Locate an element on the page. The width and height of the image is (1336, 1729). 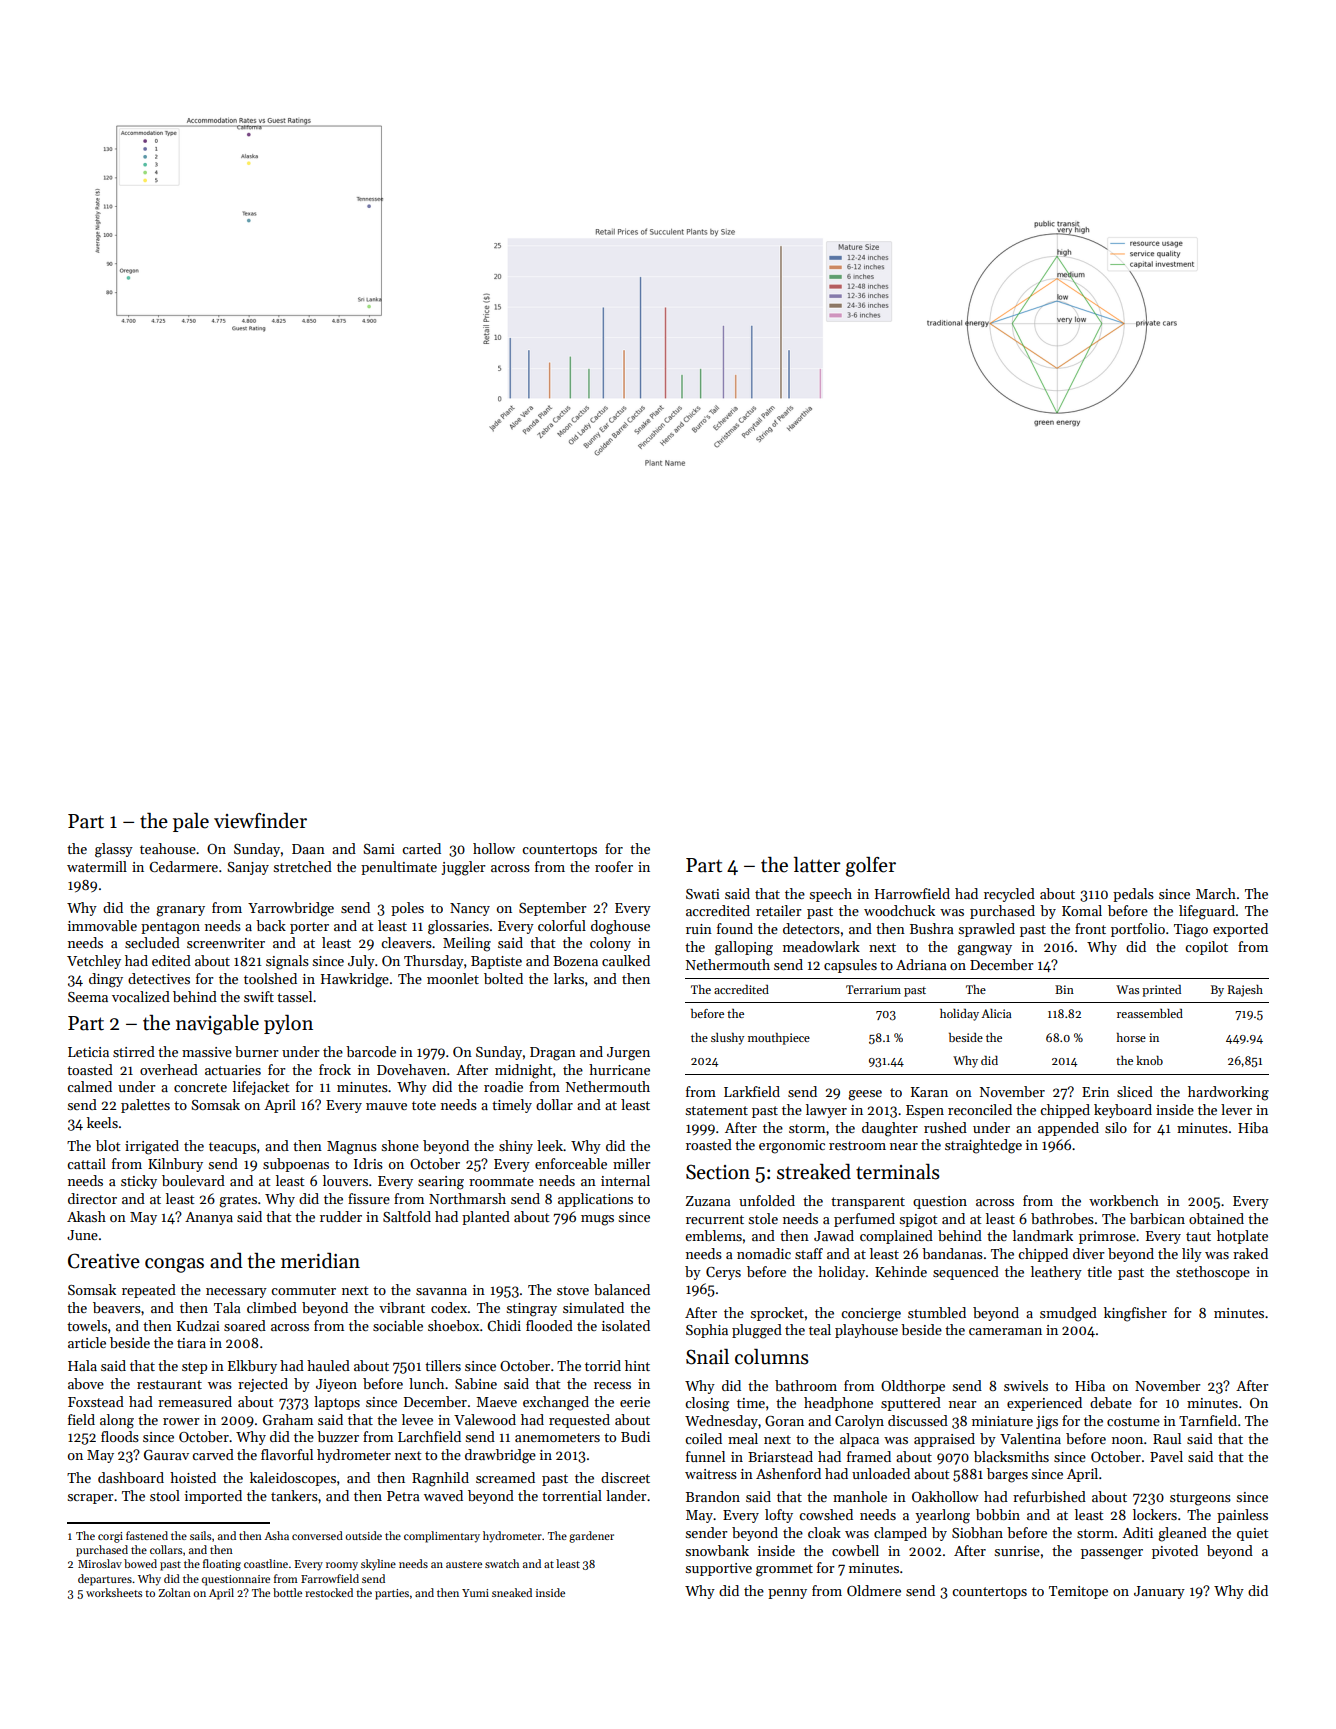
Zoltan is located at coordinates (174, 1592).
